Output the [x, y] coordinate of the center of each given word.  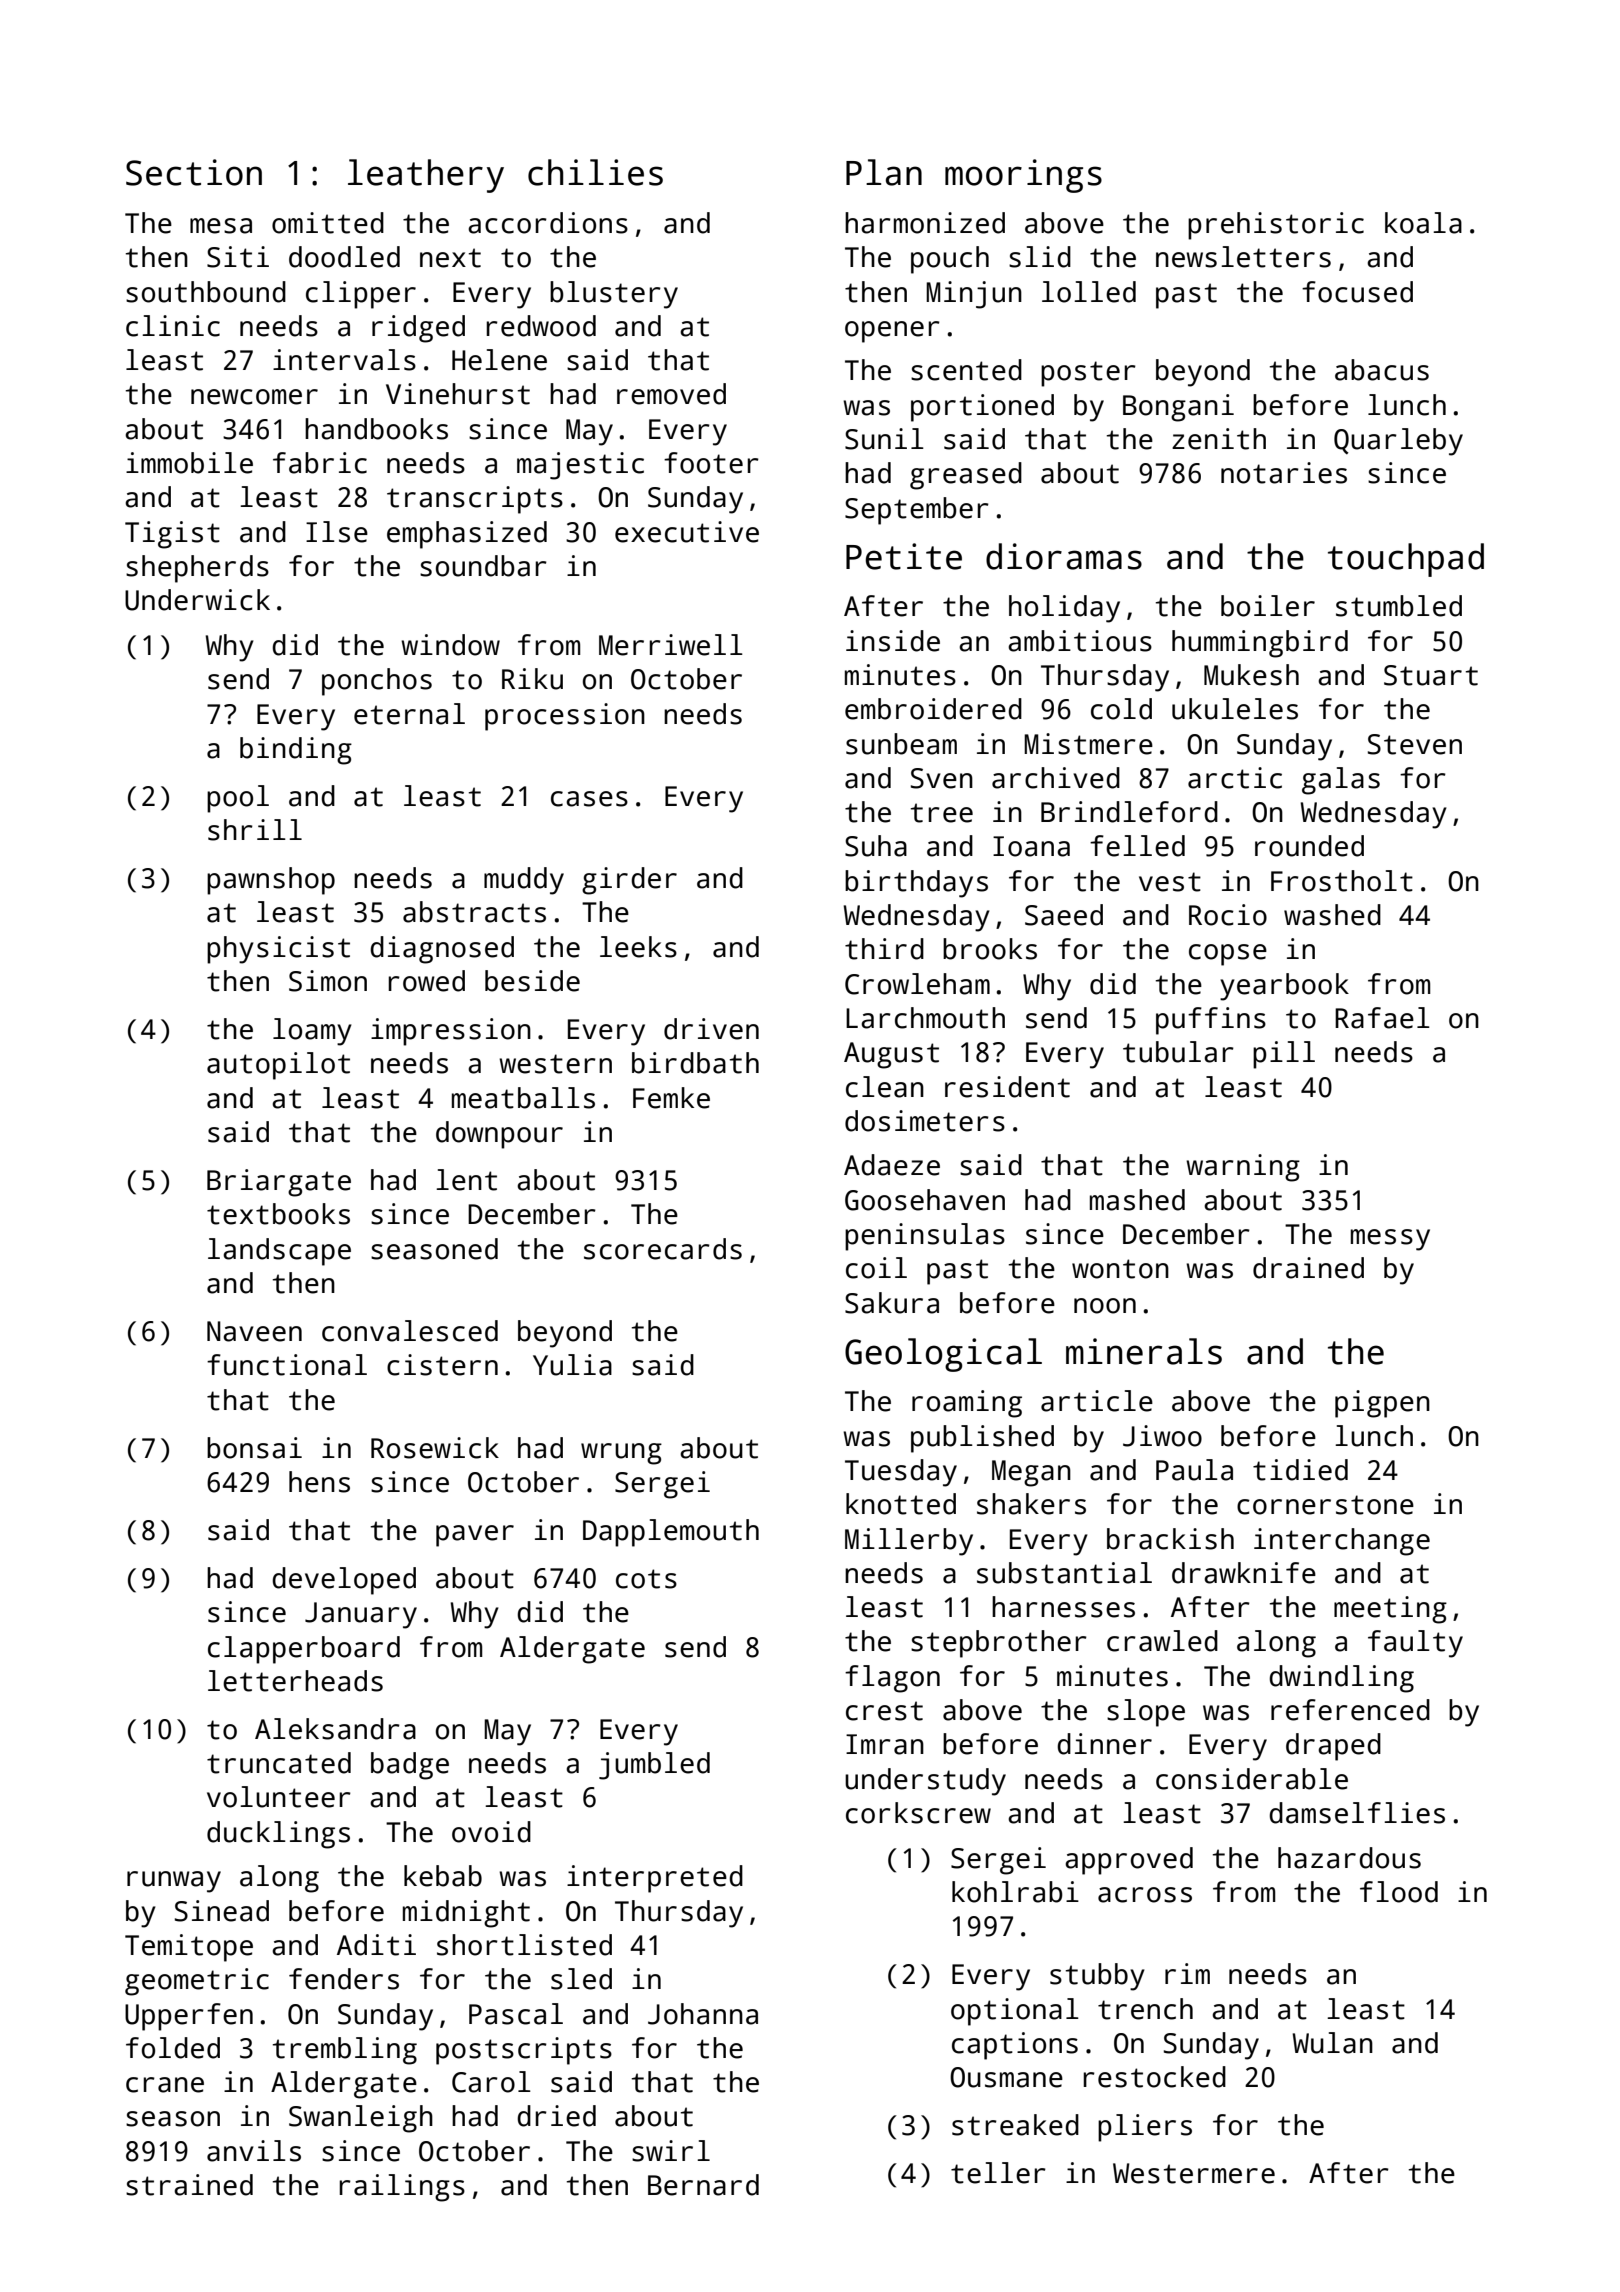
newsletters [1243, 257]
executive [687, 532]
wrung [621, 1454]
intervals [344, 360]
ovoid [491, 1832]
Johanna [703, 2014]
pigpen [1382, 1404]
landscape [279, 1252]
